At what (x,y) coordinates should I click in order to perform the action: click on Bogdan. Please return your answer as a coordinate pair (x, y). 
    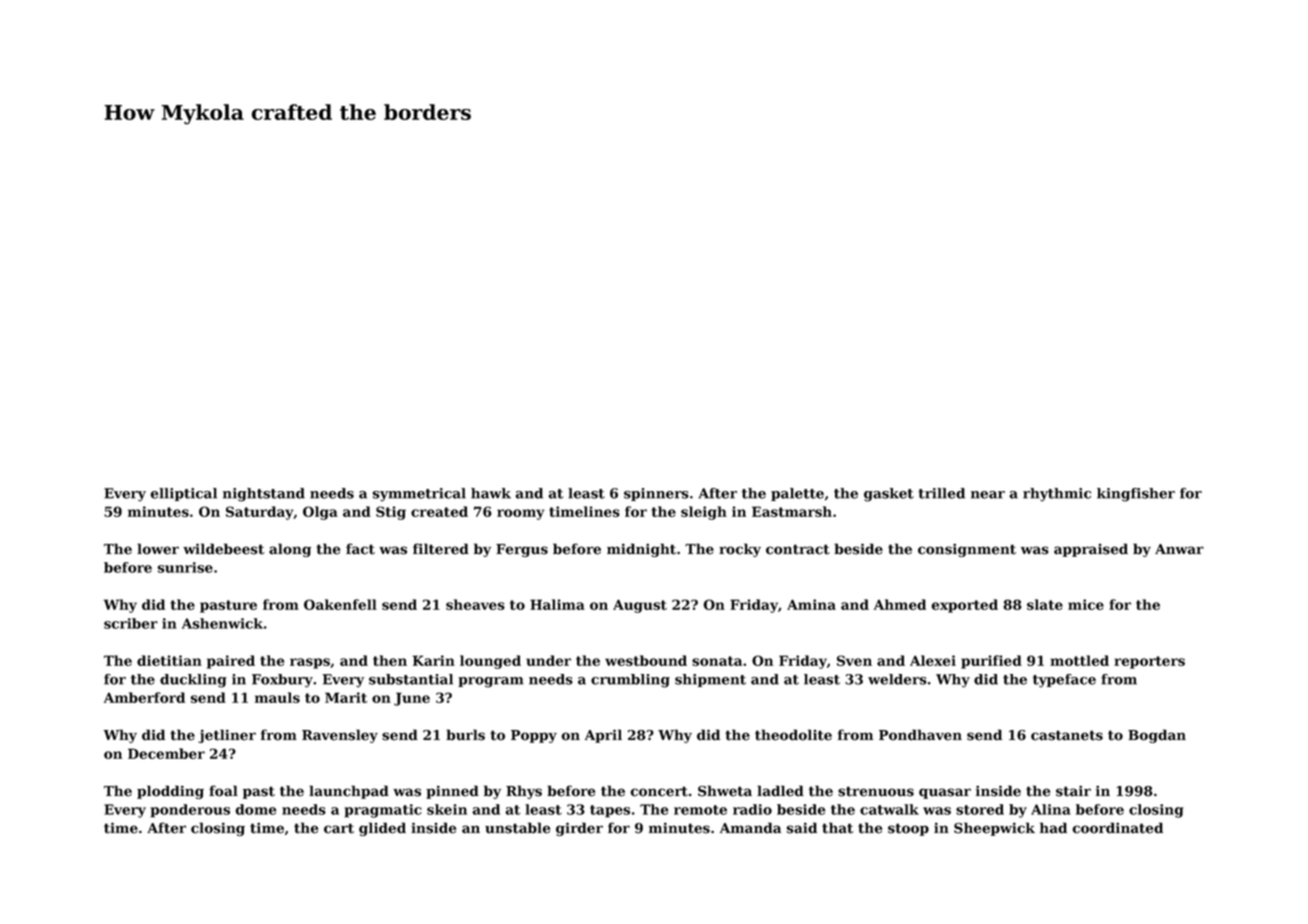
    Looking at the image, I should click on (1157, 736).
